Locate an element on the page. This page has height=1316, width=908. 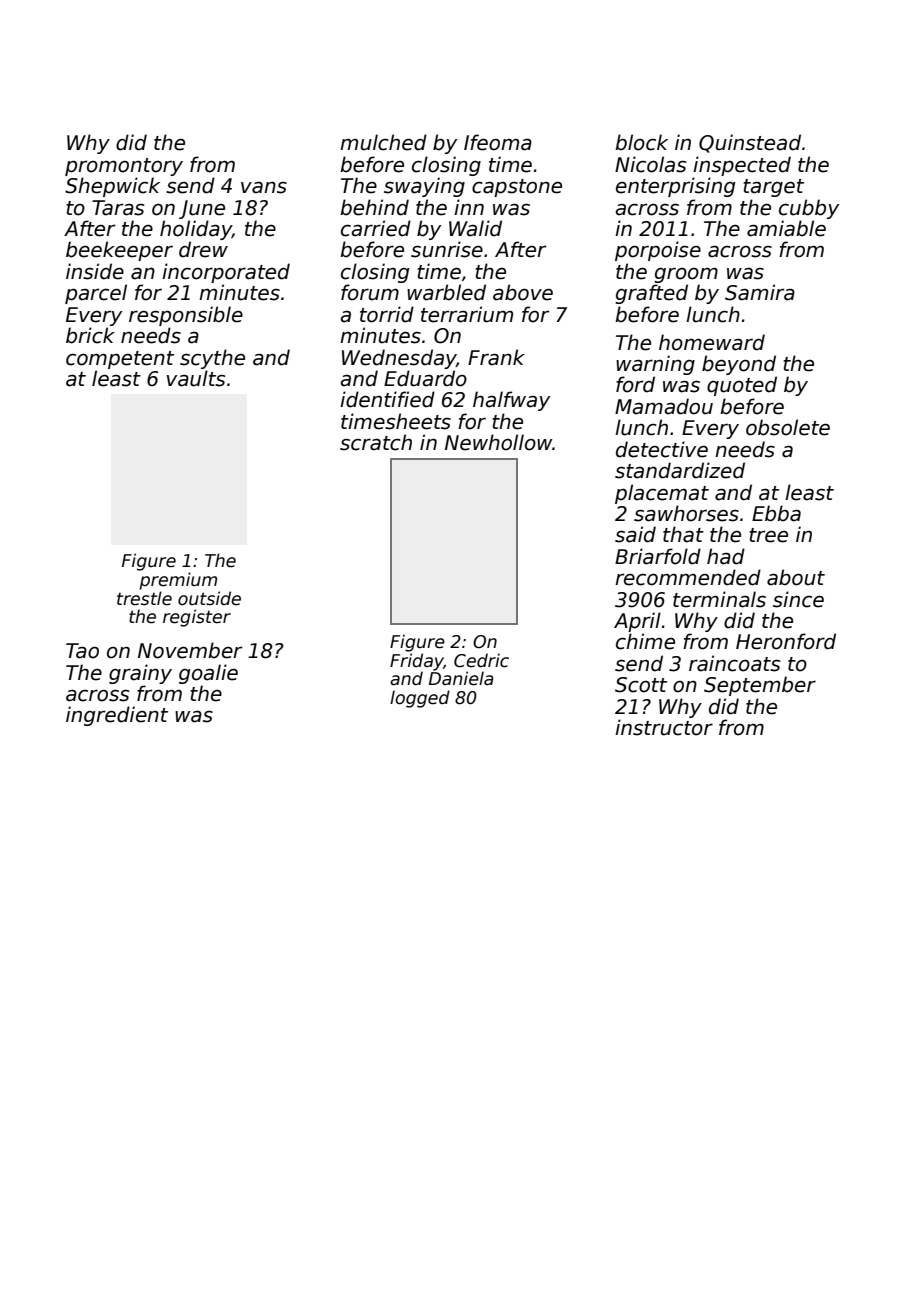
outside is located at coordinates (209, 598).
